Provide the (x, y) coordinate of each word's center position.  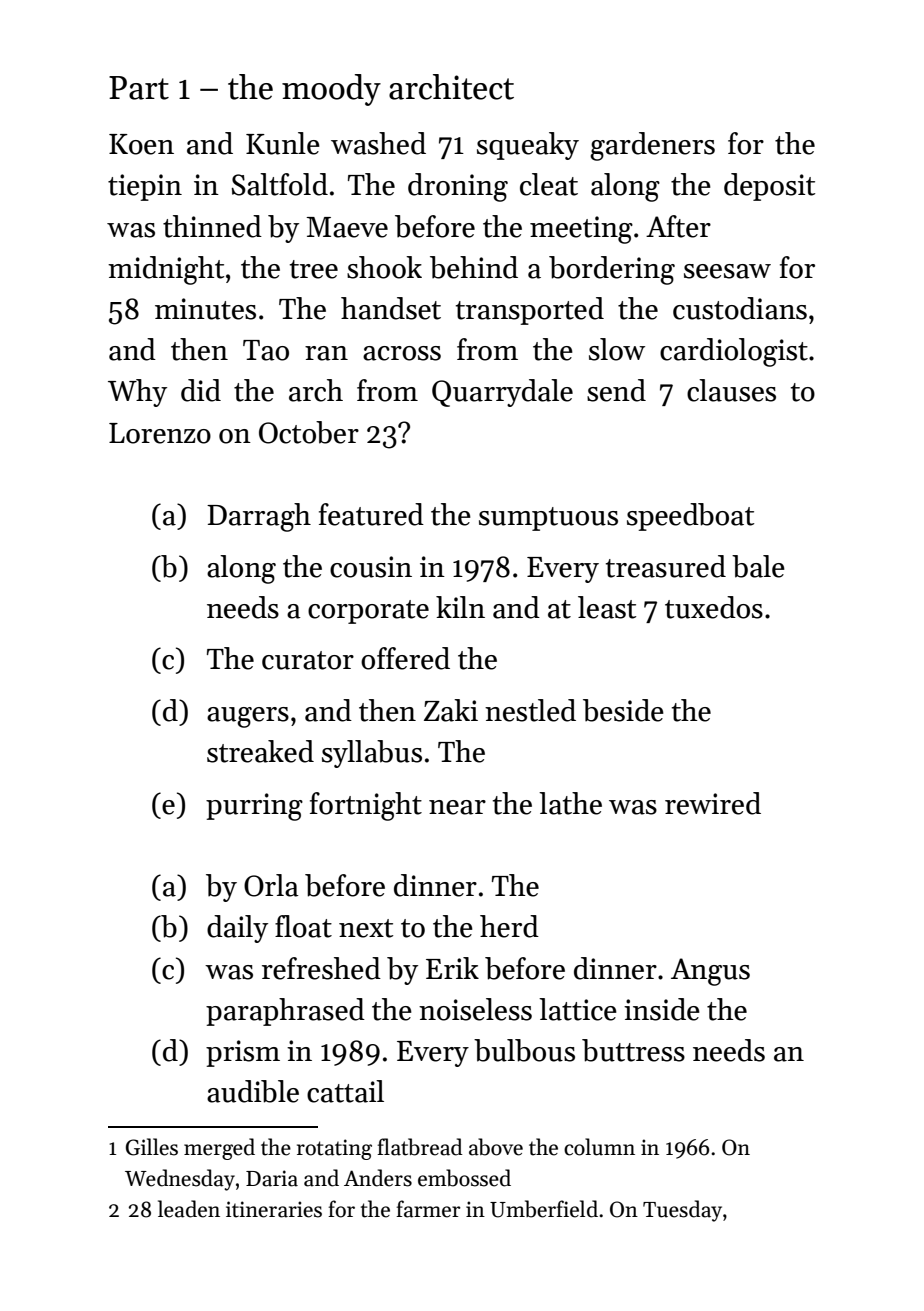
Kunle (283, 143)
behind (474, 267)
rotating (334, 1149)
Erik (452, 968)
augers (248, 717)
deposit (769, 187)
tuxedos (714, 607)
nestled (530, 710)
